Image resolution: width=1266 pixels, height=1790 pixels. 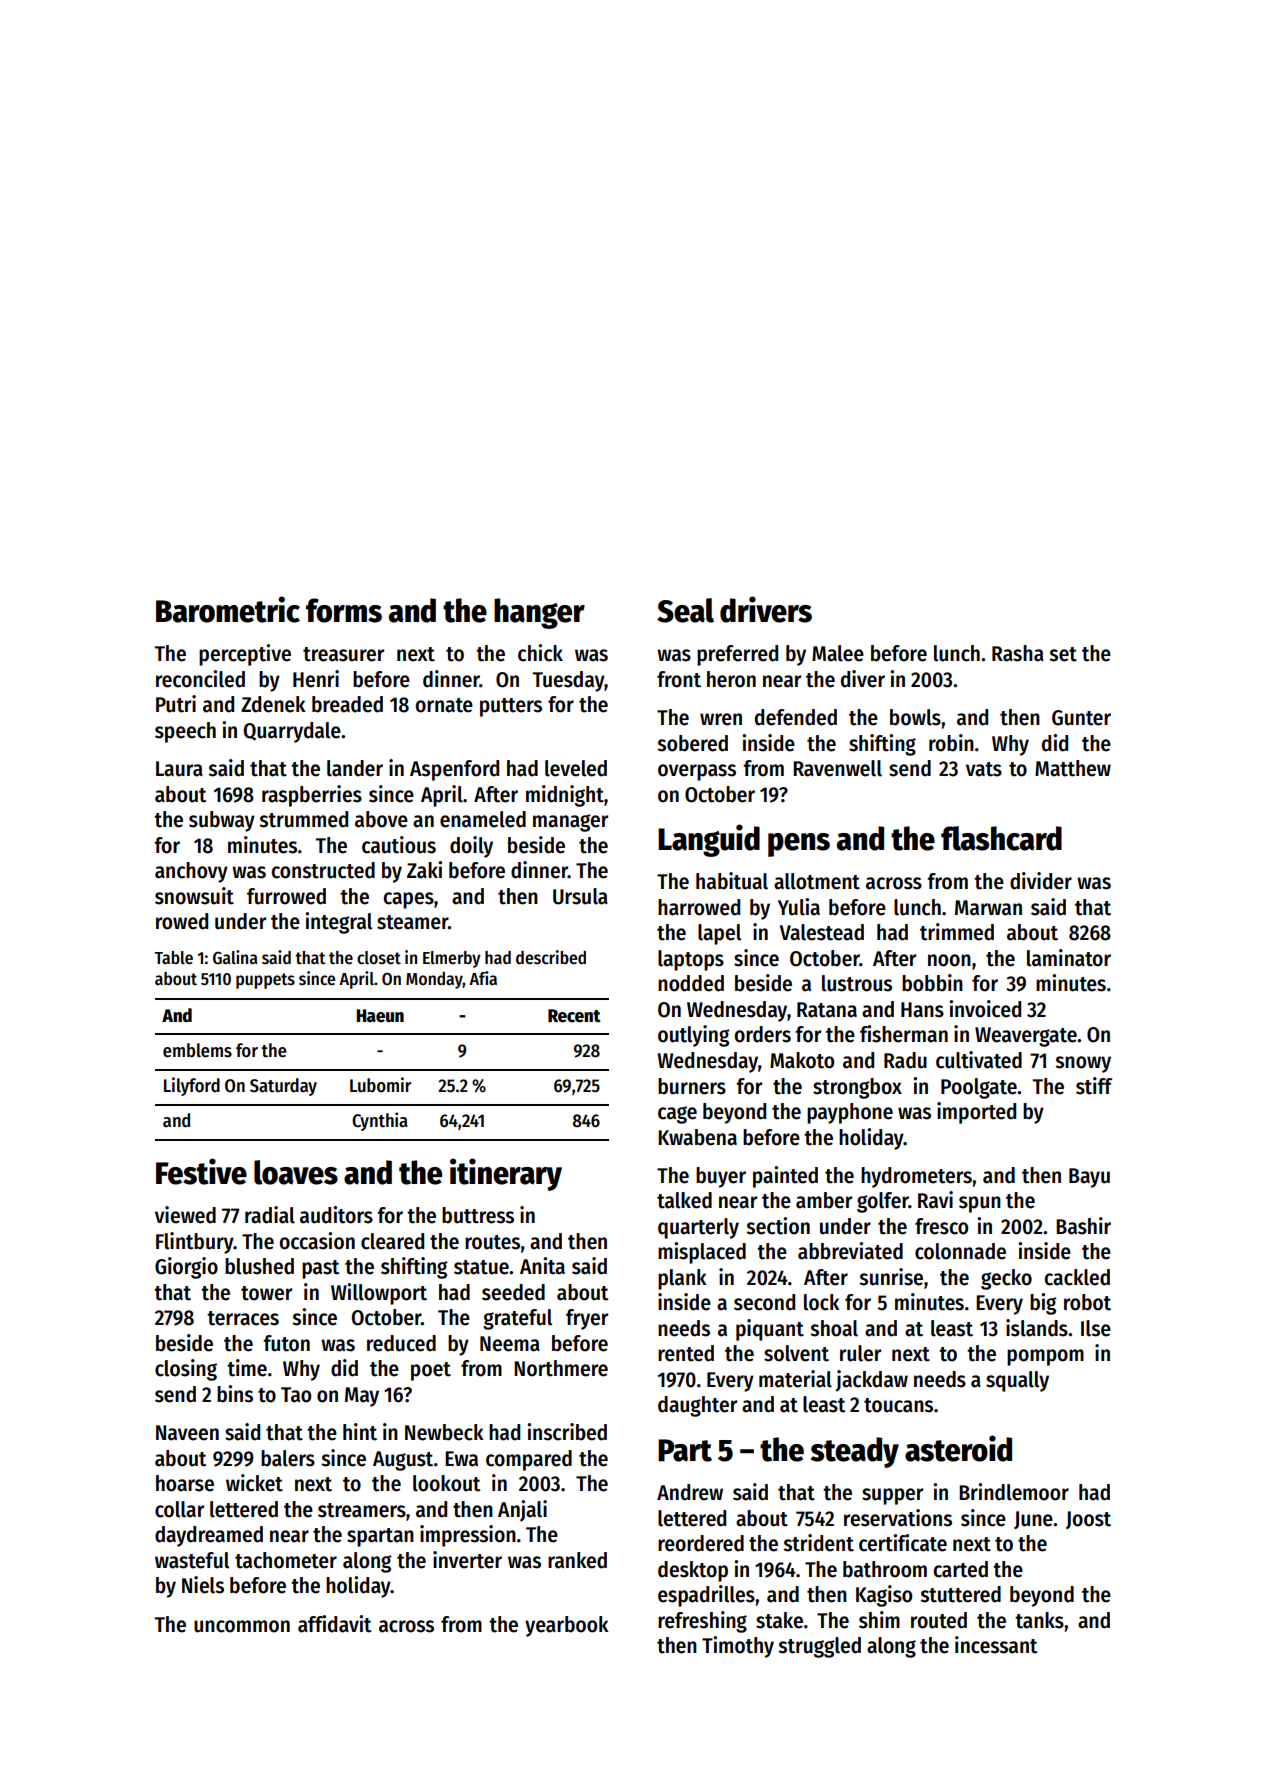 What do you see at coordinates (738, 1647) in the image?
I see `Timothy` at bounding box center [738, 1647].
